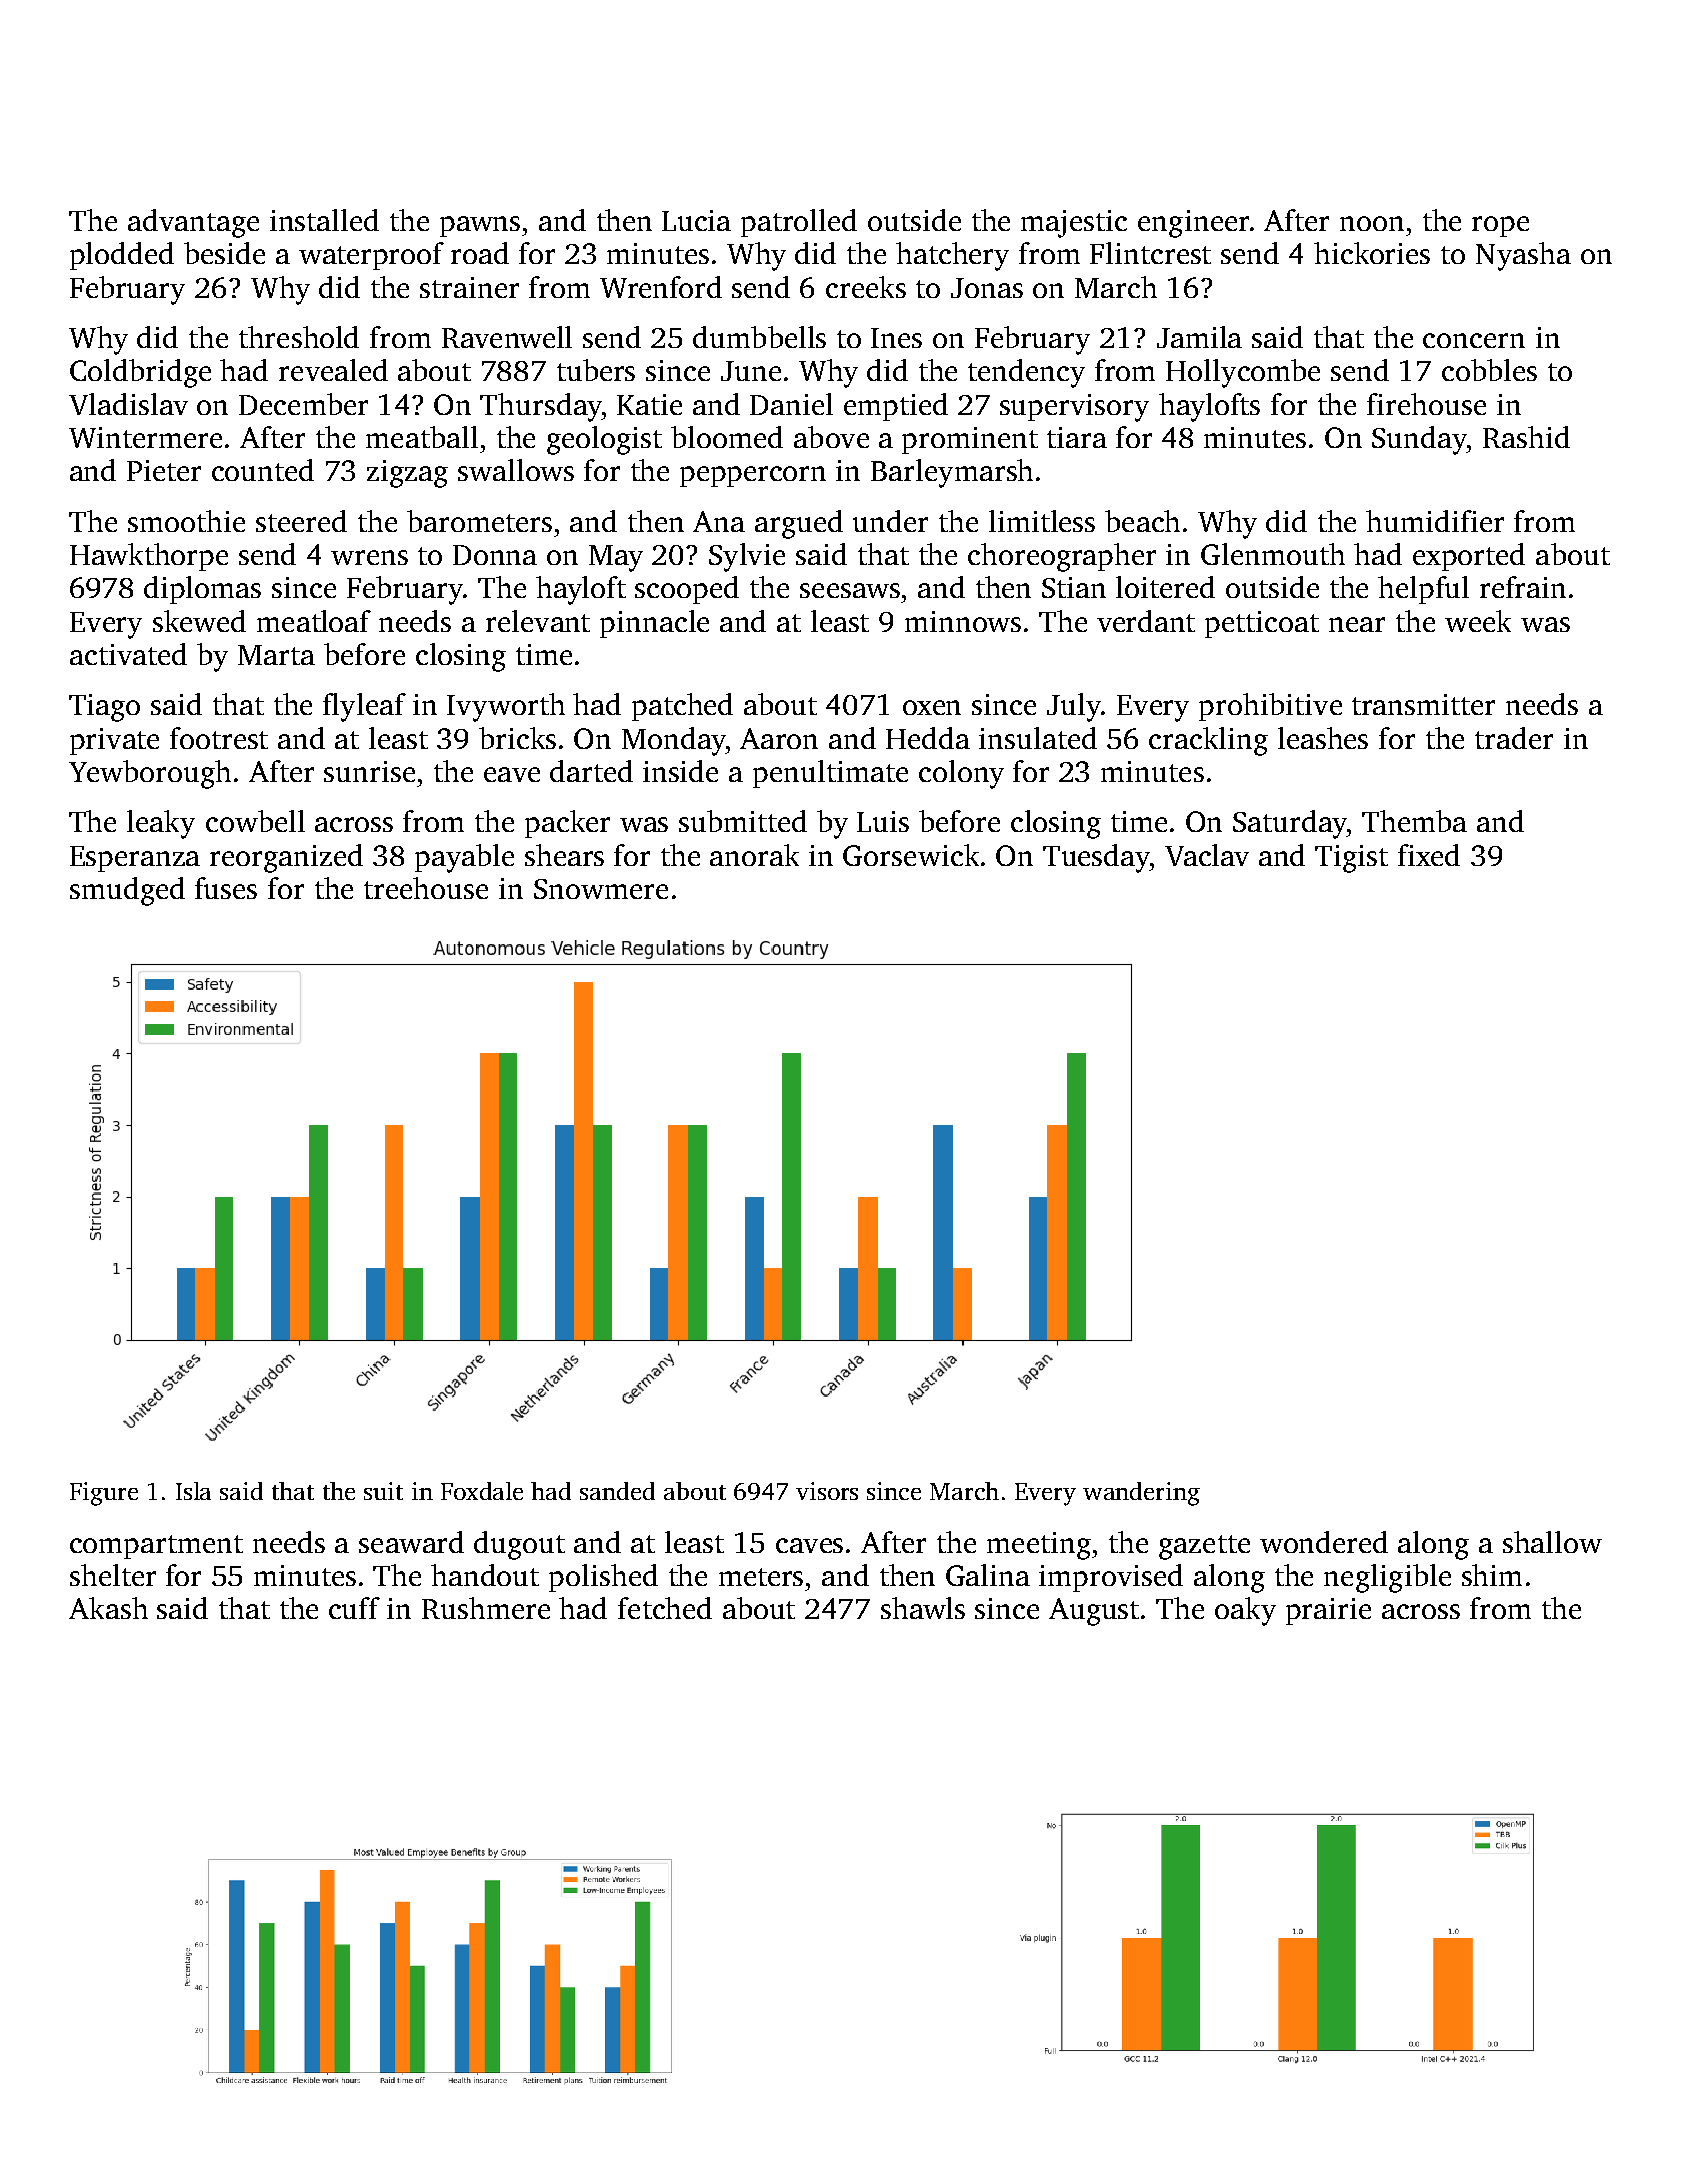 Image resolution: width=1683 pixels, height=2178 pixels. What do you see at coordinates (661, 287) in the image?
I see `Wrenford` at bounding box center [661, 287].
